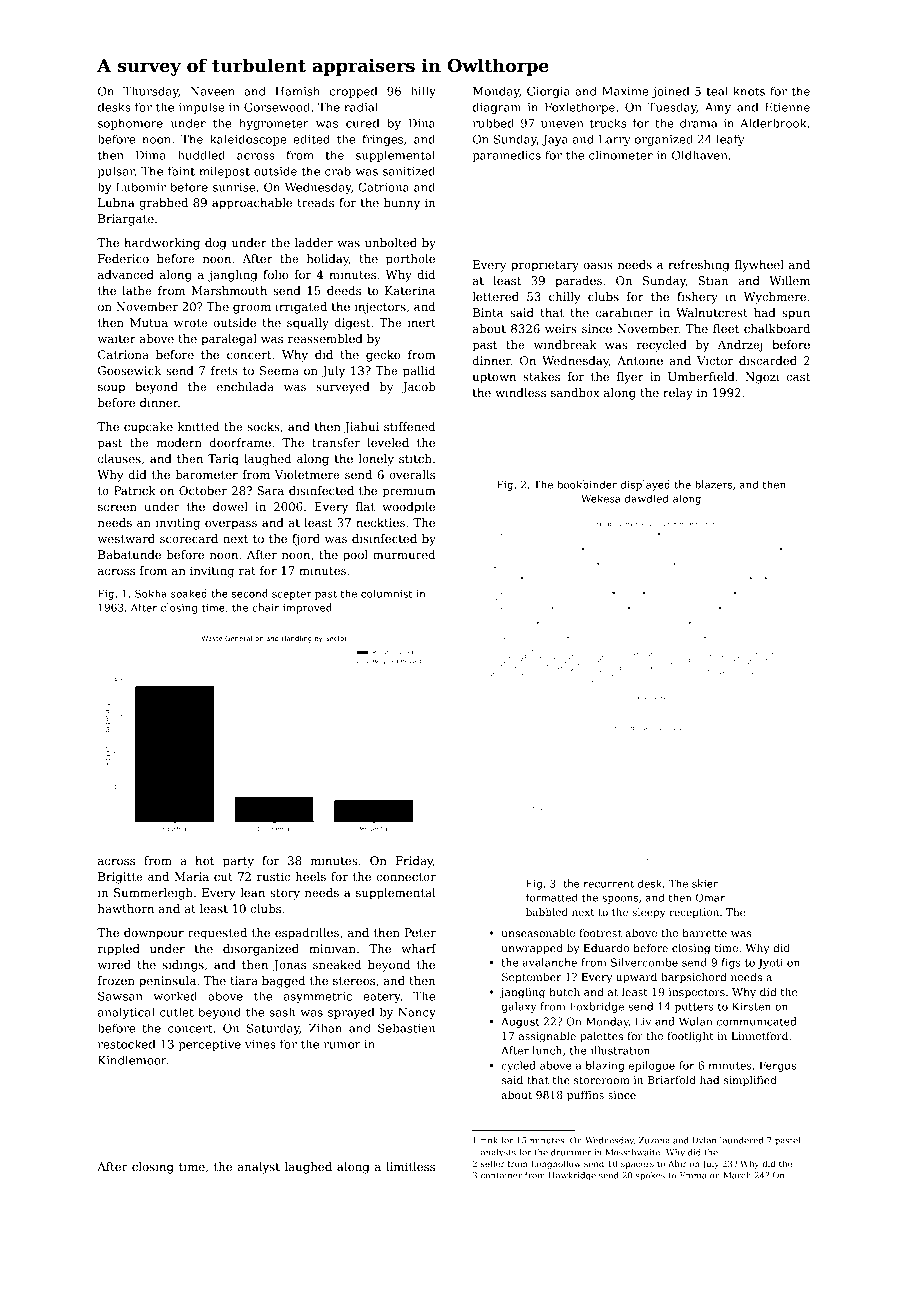  What do you see at coordinates (151, 155) in the screenshot?
I see `Dima` at bounding box center [151, 155].
